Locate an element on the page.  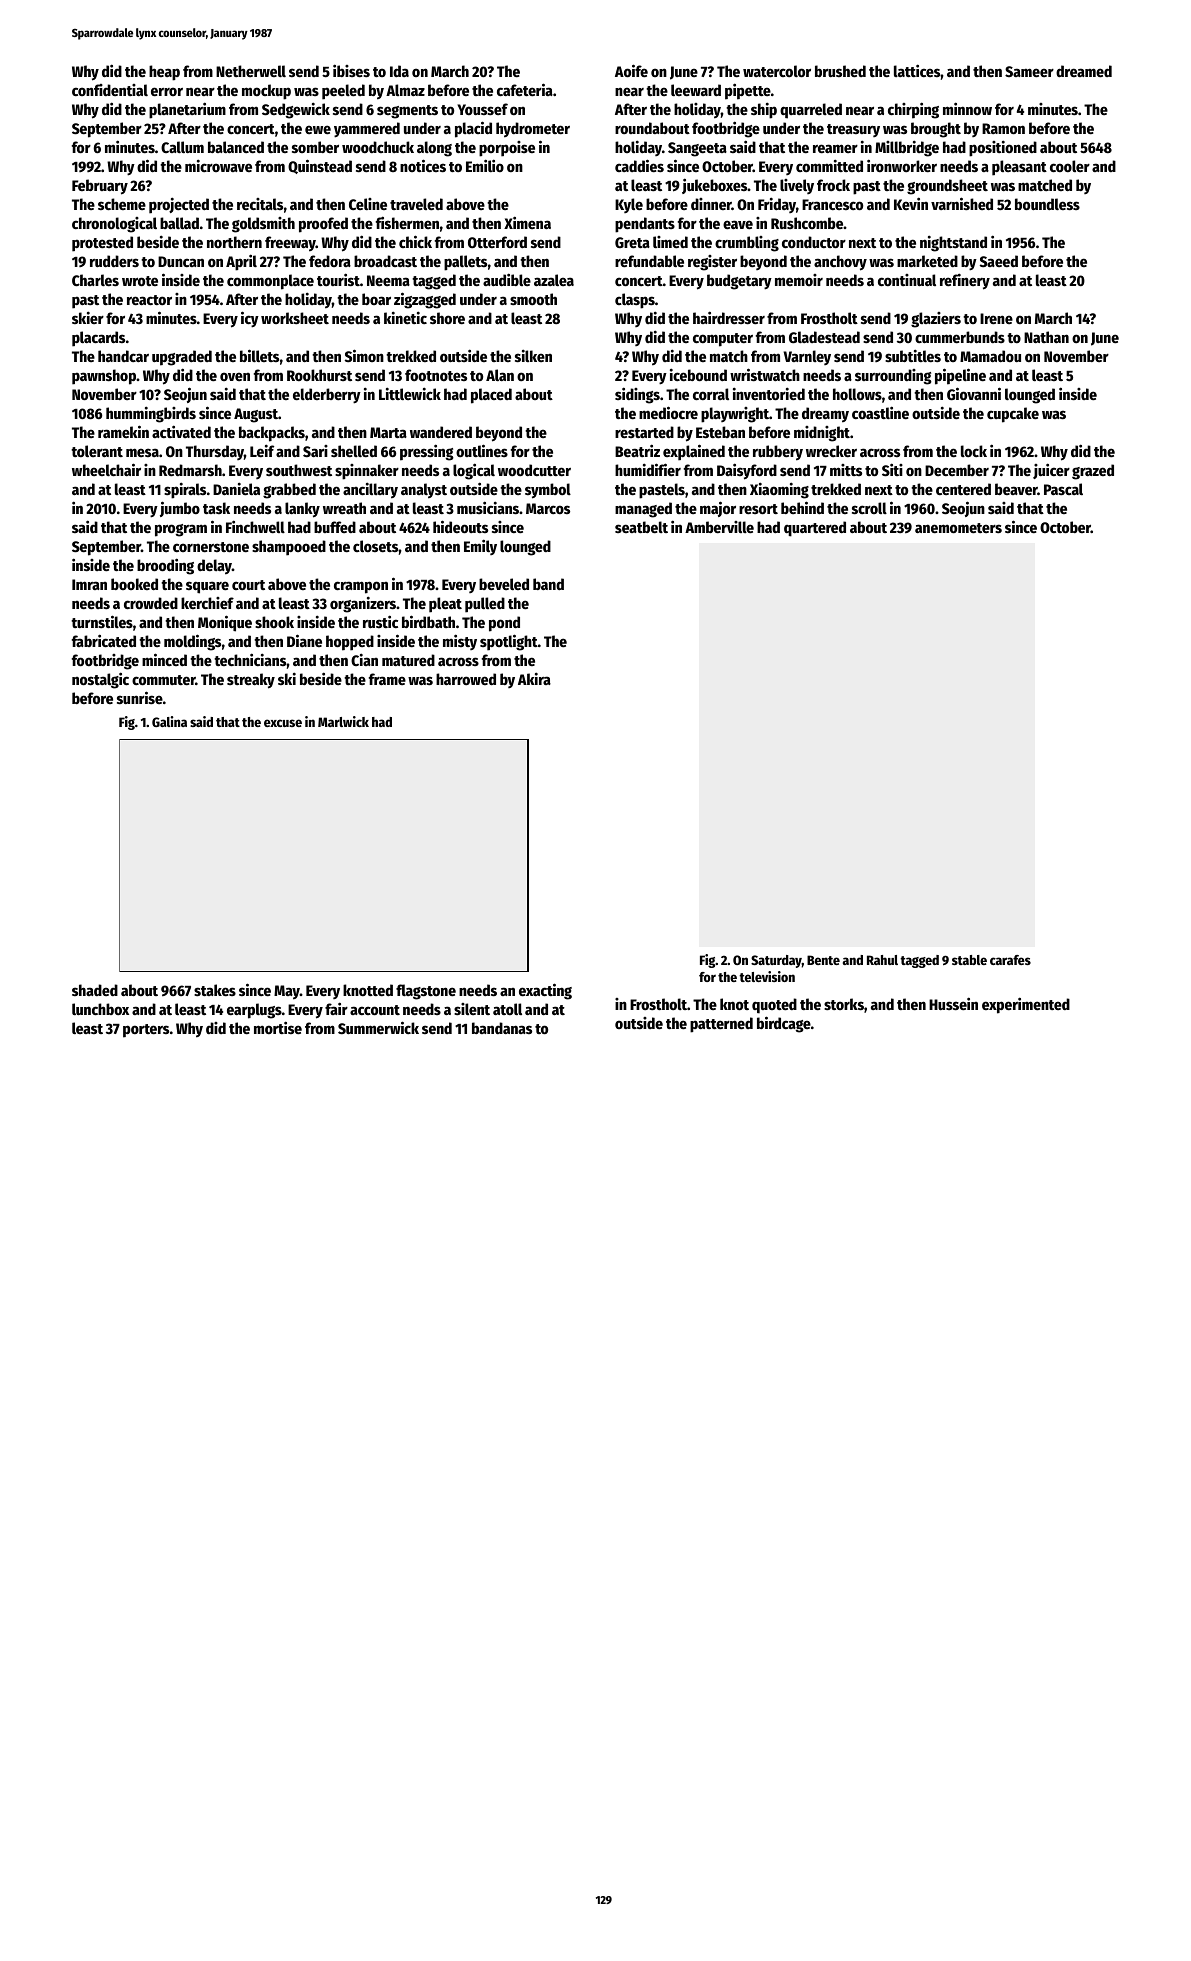
humidifier is located at coordinates (648, 469).
